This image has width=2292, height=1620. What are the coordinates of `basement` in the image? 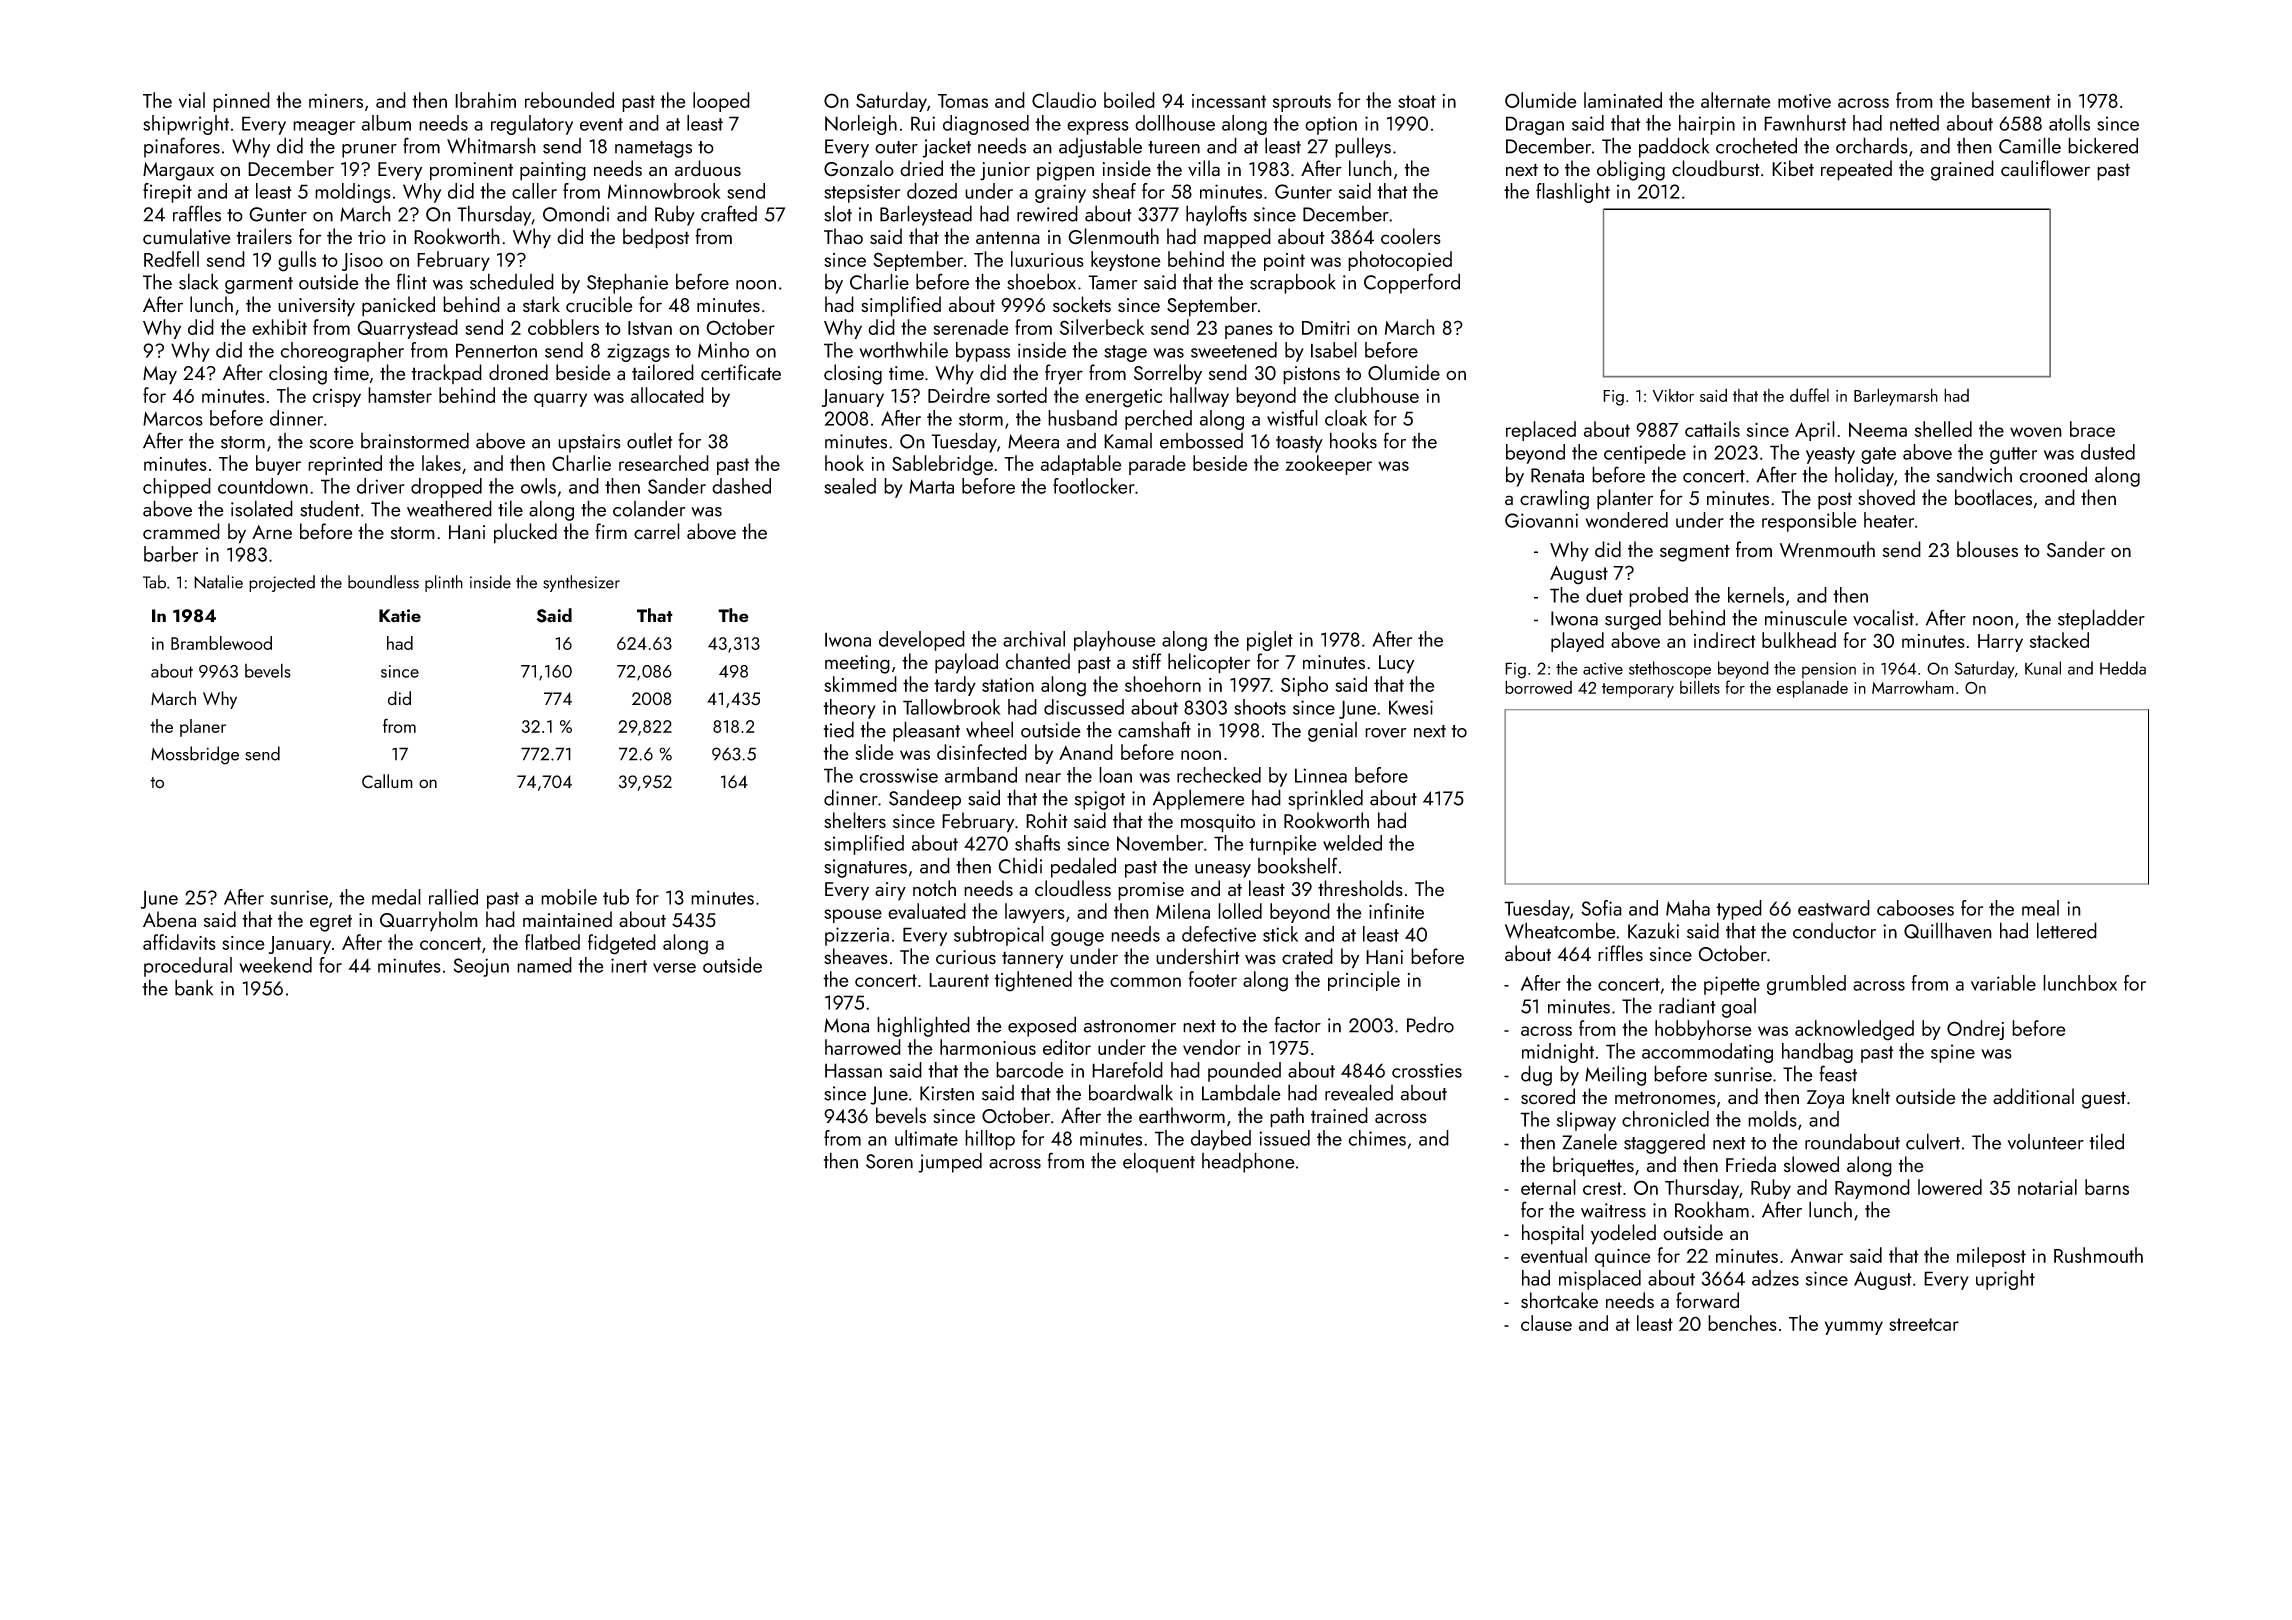 It's located at (2011, 100).
